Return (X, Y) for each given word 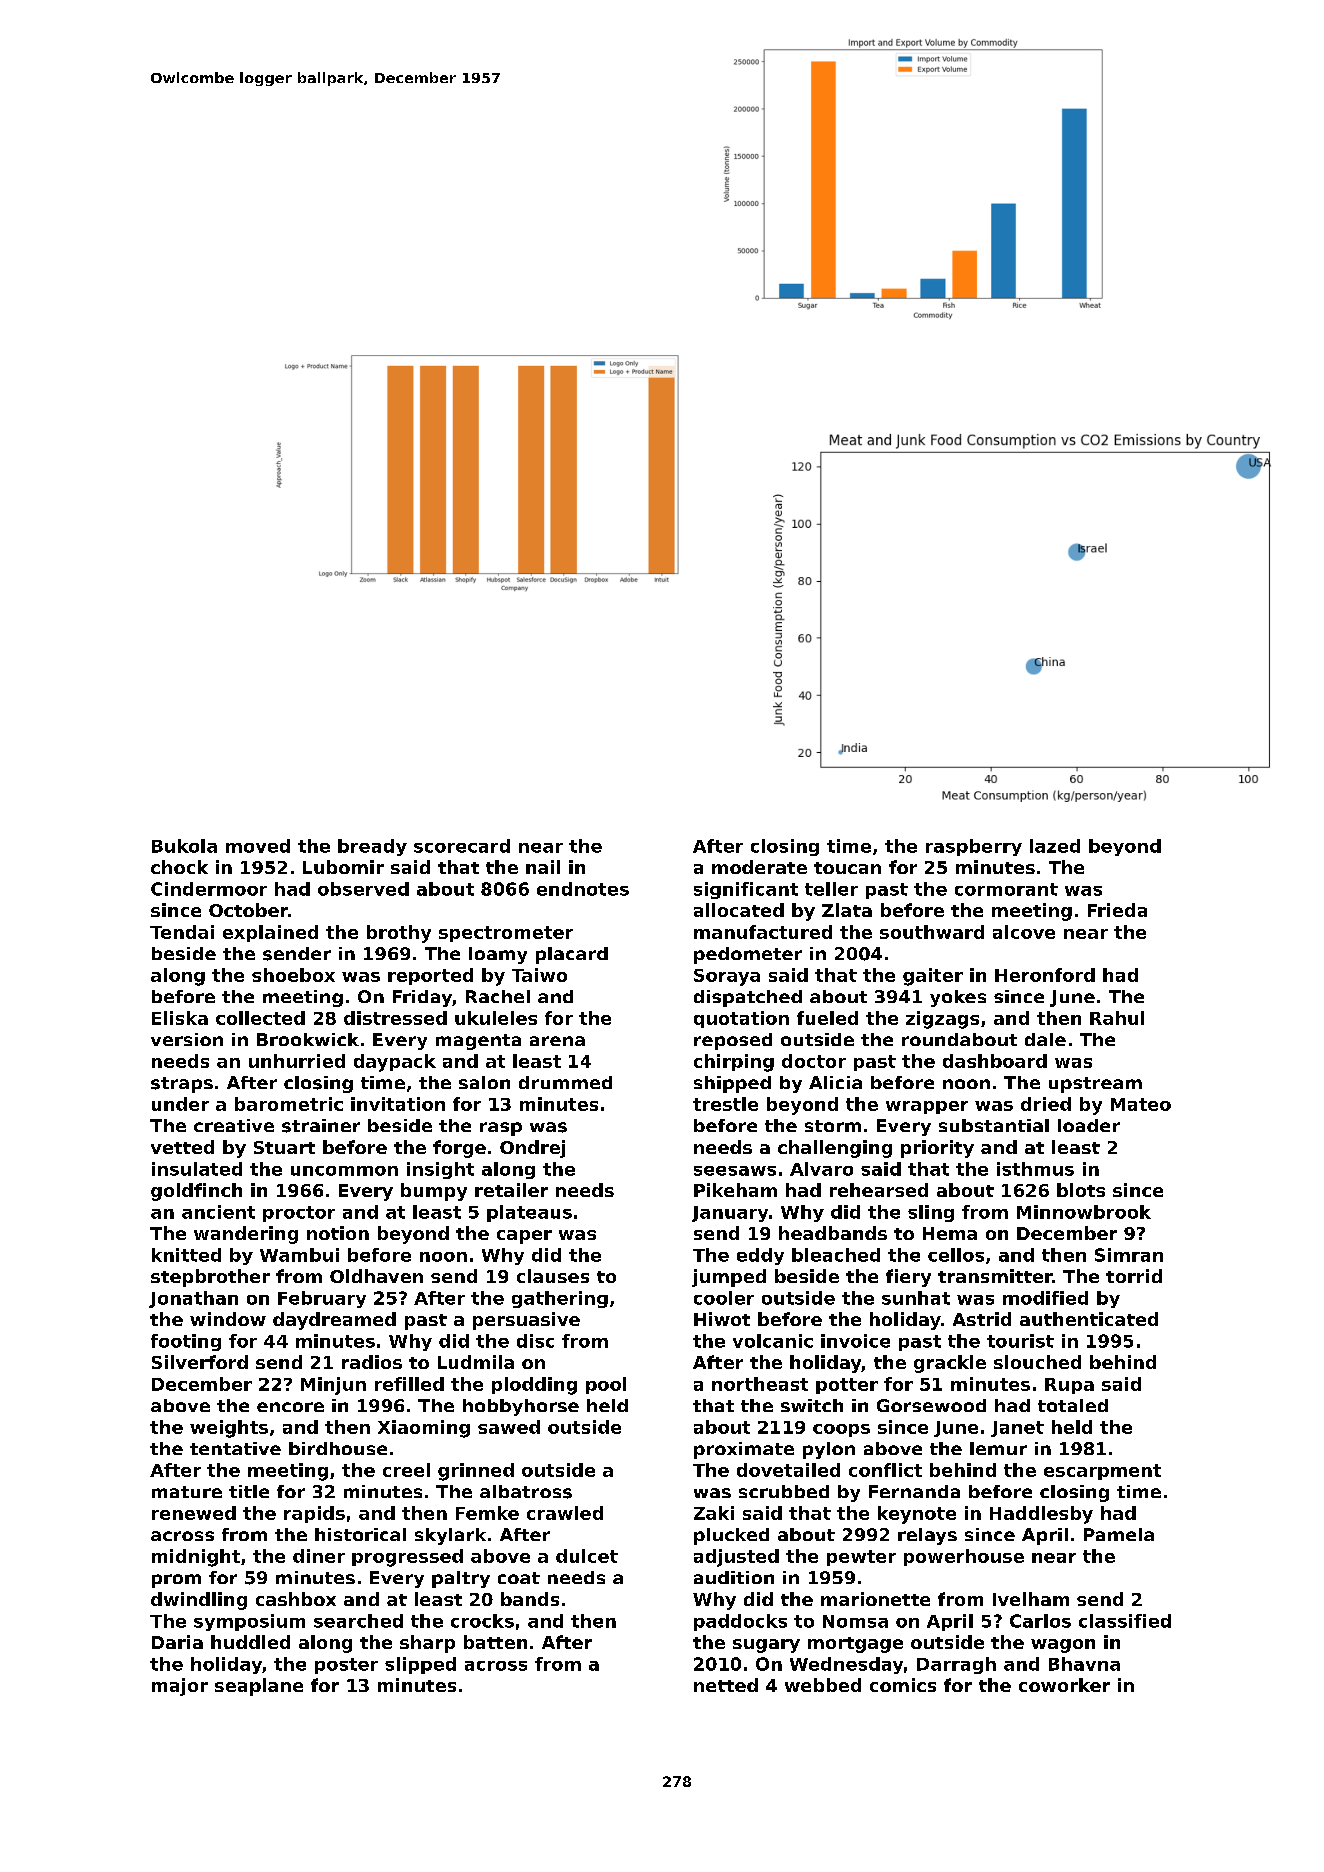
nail (543, 867)
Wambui (299, 1255)
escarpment (1102, 1472)
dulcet (587, 1556)
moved (258, 846)
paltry (461, 1579)
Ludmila (476, 1362)
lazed (1055, 846)
